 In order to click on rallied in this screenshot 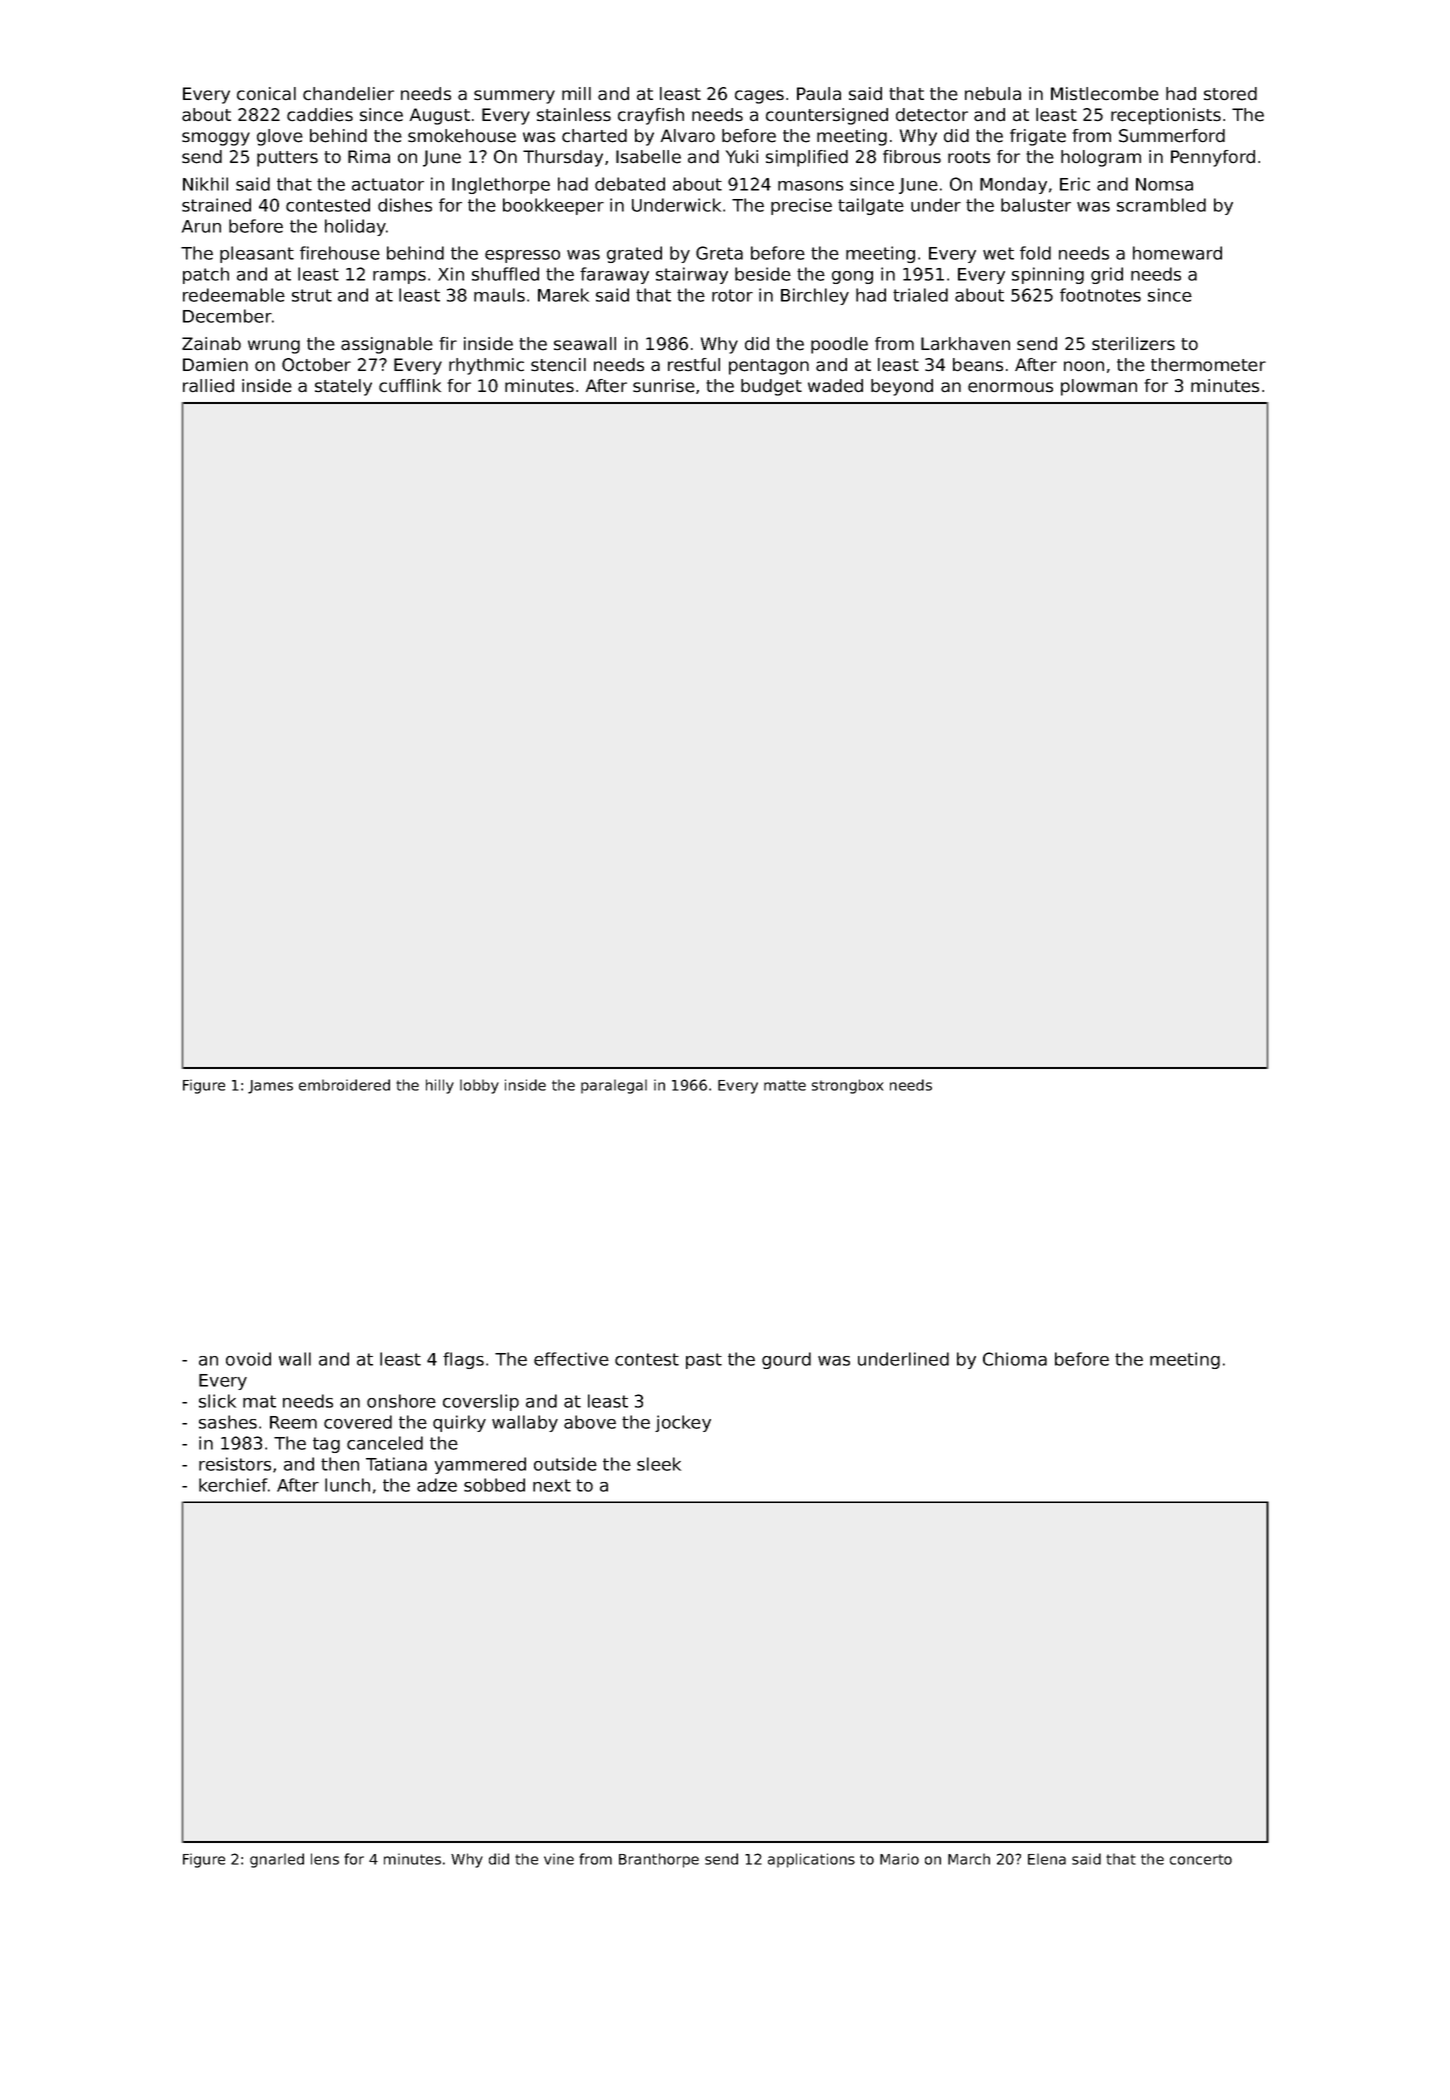, I will do `click(208, 386)`.
